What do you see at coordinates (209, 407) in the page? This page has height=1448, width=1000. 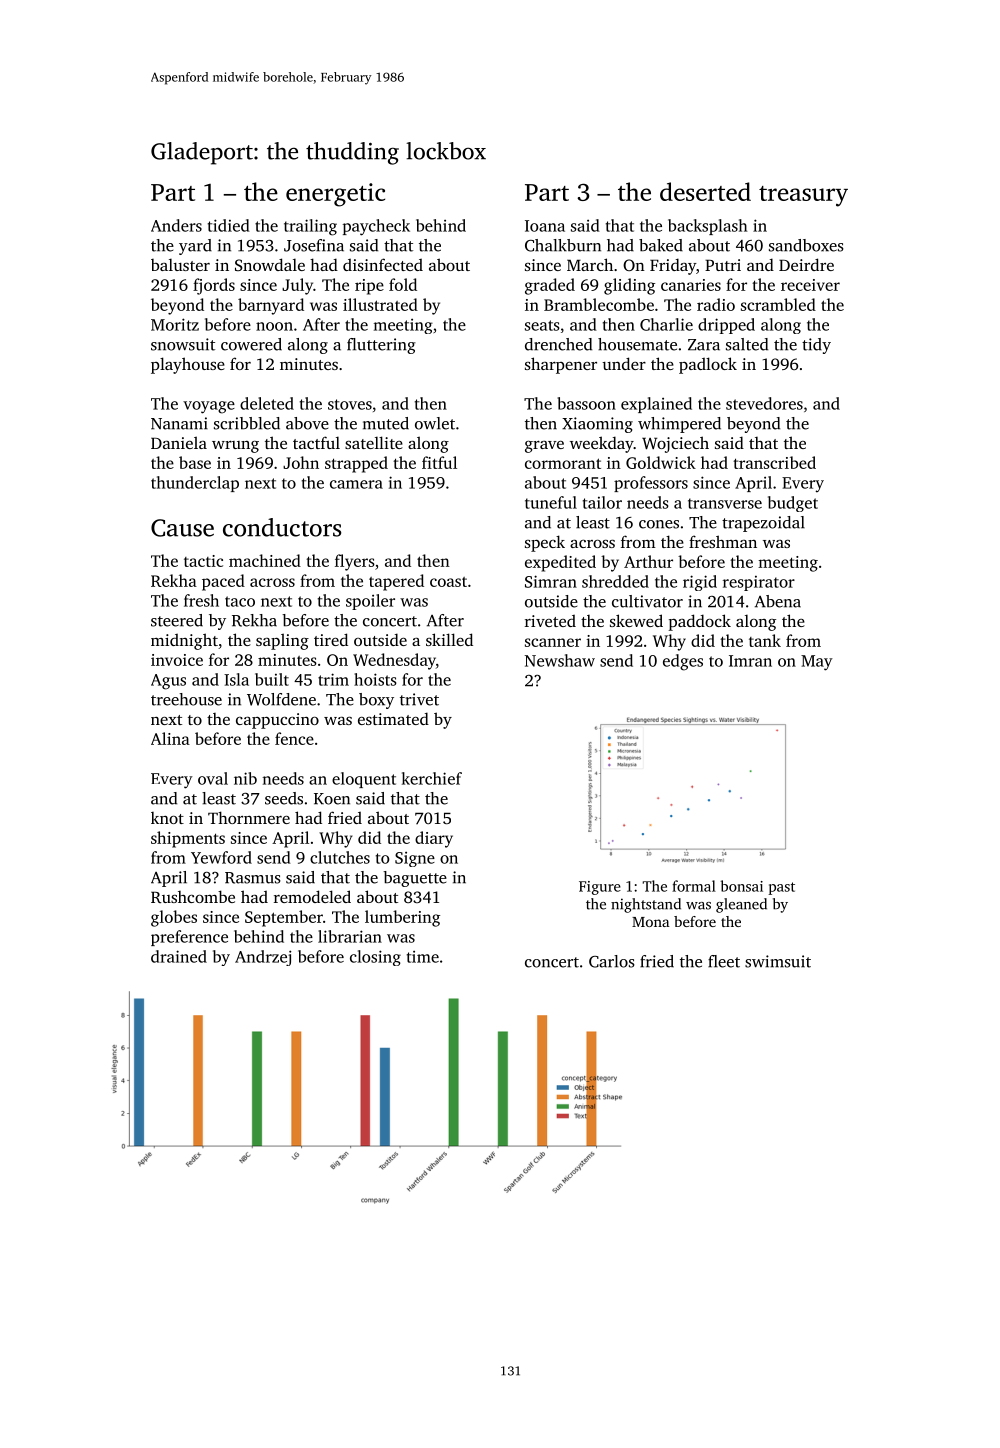 I see `voyage` at bounding box center [209, 407].
